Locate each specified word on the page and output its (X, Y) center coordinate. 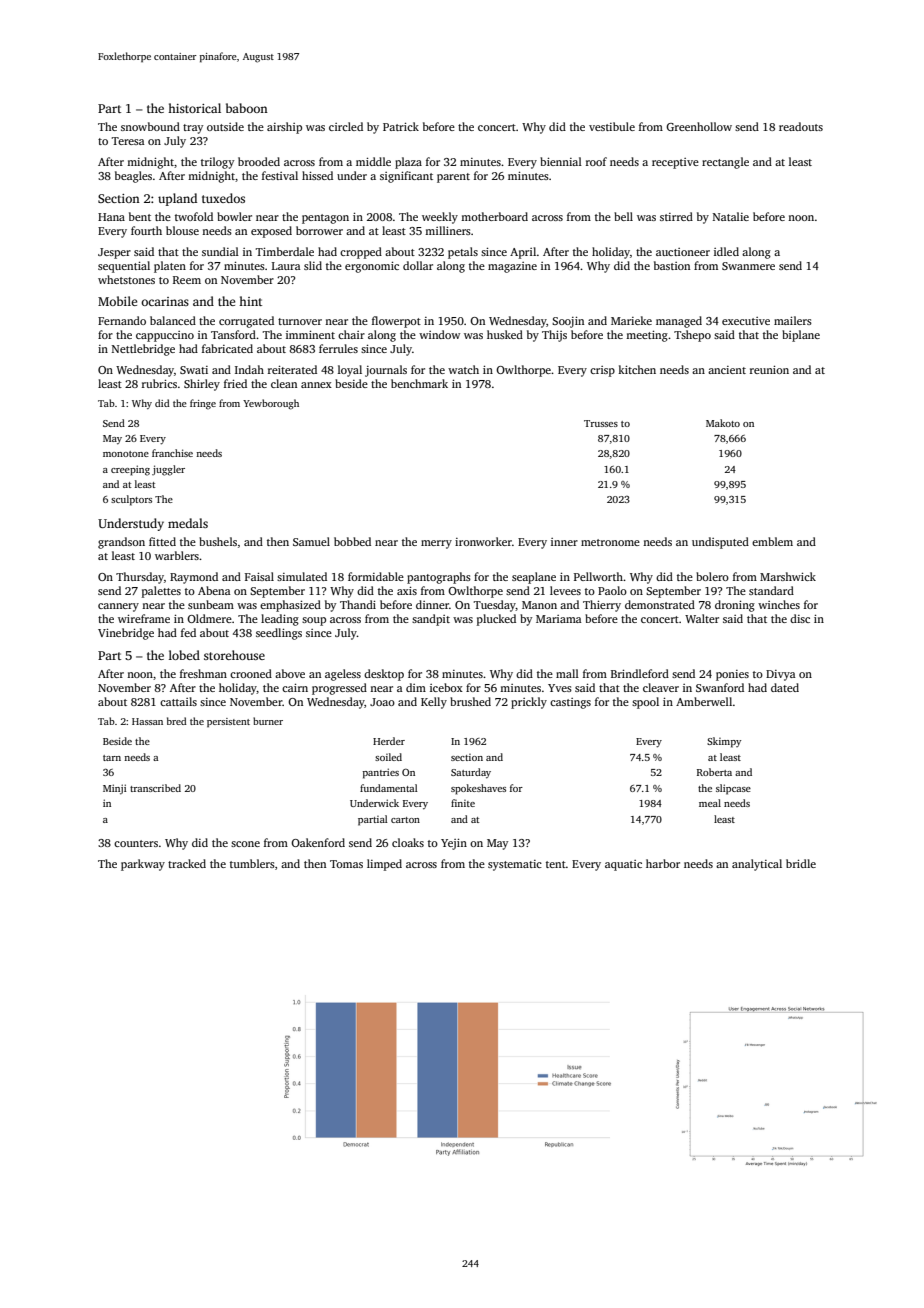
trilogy (217, 163)
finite (463, 803)
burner (268, 721)
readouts (801, 126)
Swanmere (748, 266)
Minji (115, 789)
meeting (647, 336)
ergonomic (372, 267)
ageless (343, 675)
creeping (130, 470)
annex (316, 385)
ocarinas (165, 301)
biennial (561, 161)
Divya (781, 675)
